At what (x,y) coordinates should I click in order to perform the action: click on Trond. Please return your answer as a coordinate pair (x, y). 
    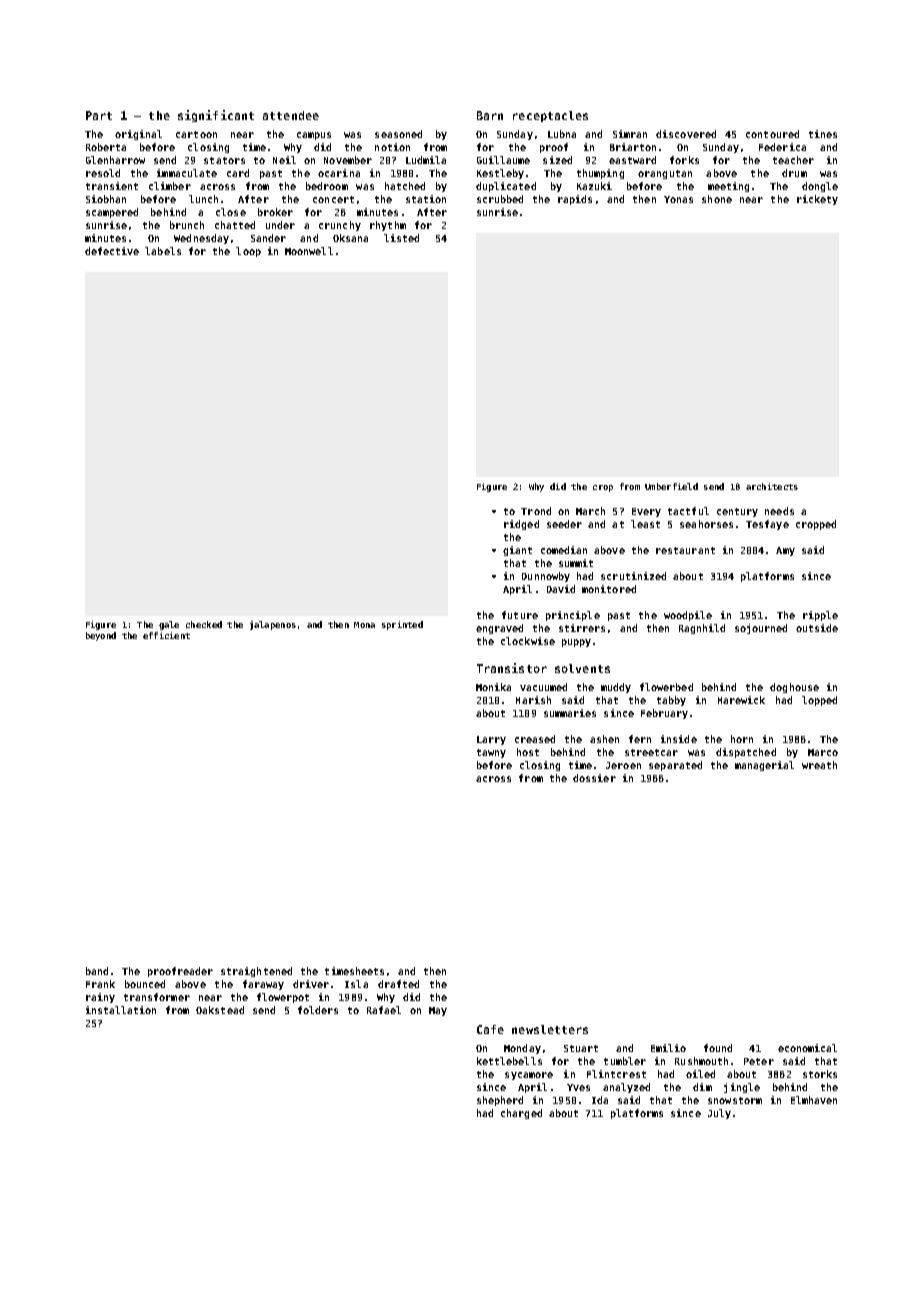
    Looking at the image, I should click on (536, 511).
